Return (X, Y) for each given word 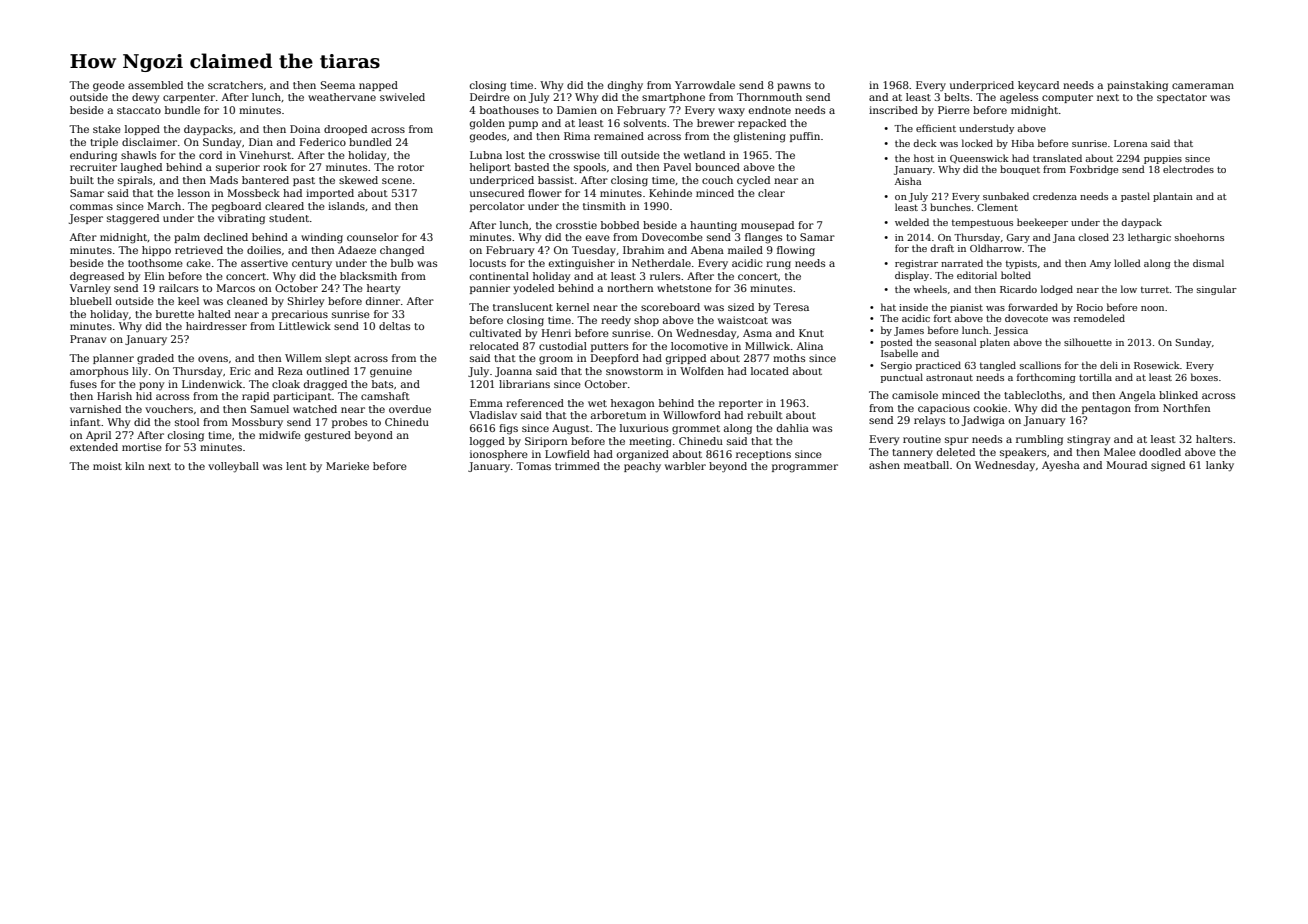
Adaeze (357, 250)
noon (1152, 308)
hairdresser (216, 326)
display (912, 276)
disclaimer (149, 142)
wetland (704, 155)
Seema (338, 85)
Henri (556, 333)
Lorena (1130, 143)
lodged (1057, 290)
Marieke (347, 466)
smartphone (673, 98)
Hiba (1023, 143)
